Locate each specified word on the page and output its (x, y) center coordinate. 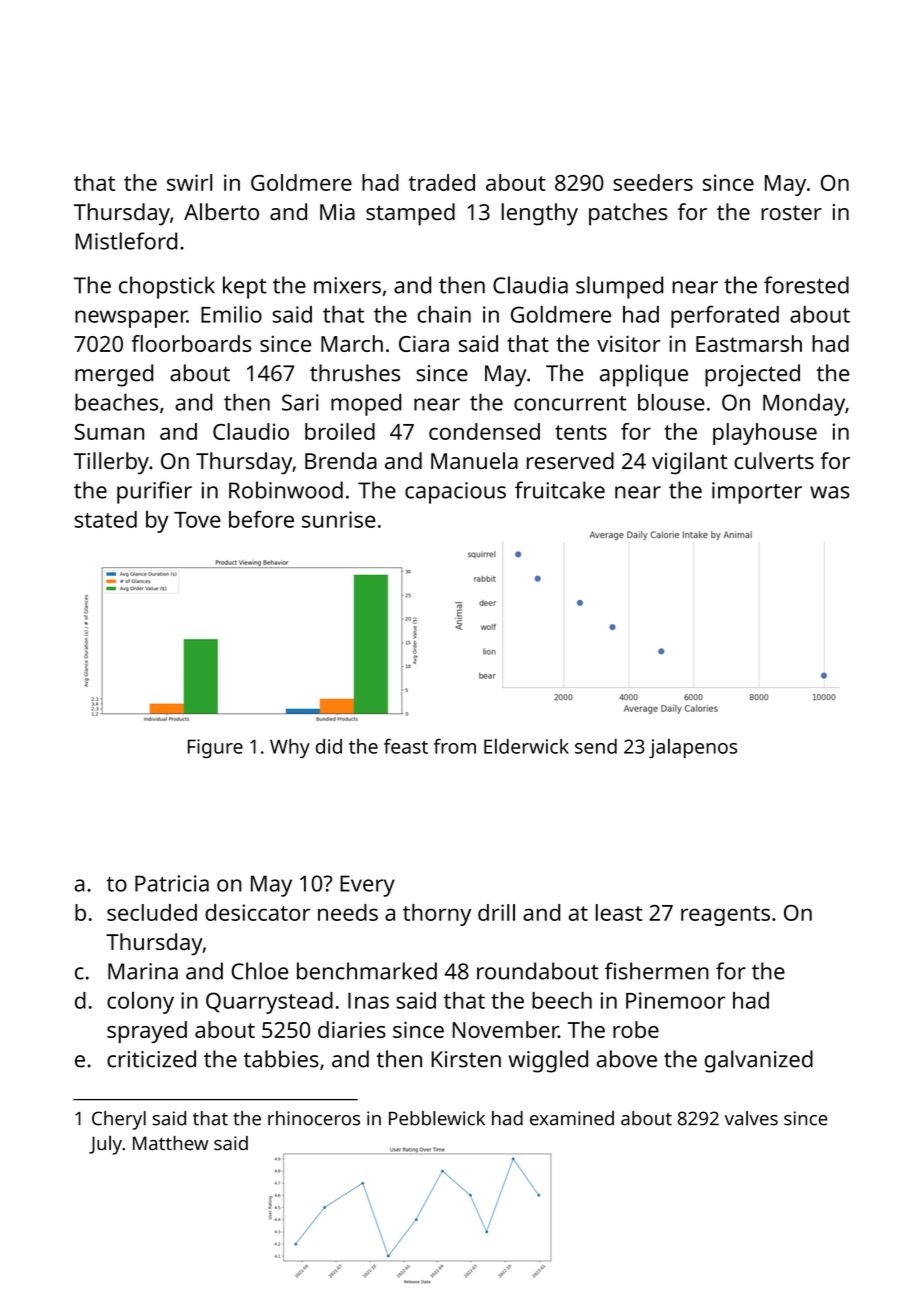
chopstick (167, 287)
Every (367, 886)
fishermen (657, 971)
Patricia (172, 883)
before (261, 519)
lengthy (539, 214)
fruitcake (560, 490)
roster (791, 213)
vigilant (689, 463)
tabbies (281, 1059)
